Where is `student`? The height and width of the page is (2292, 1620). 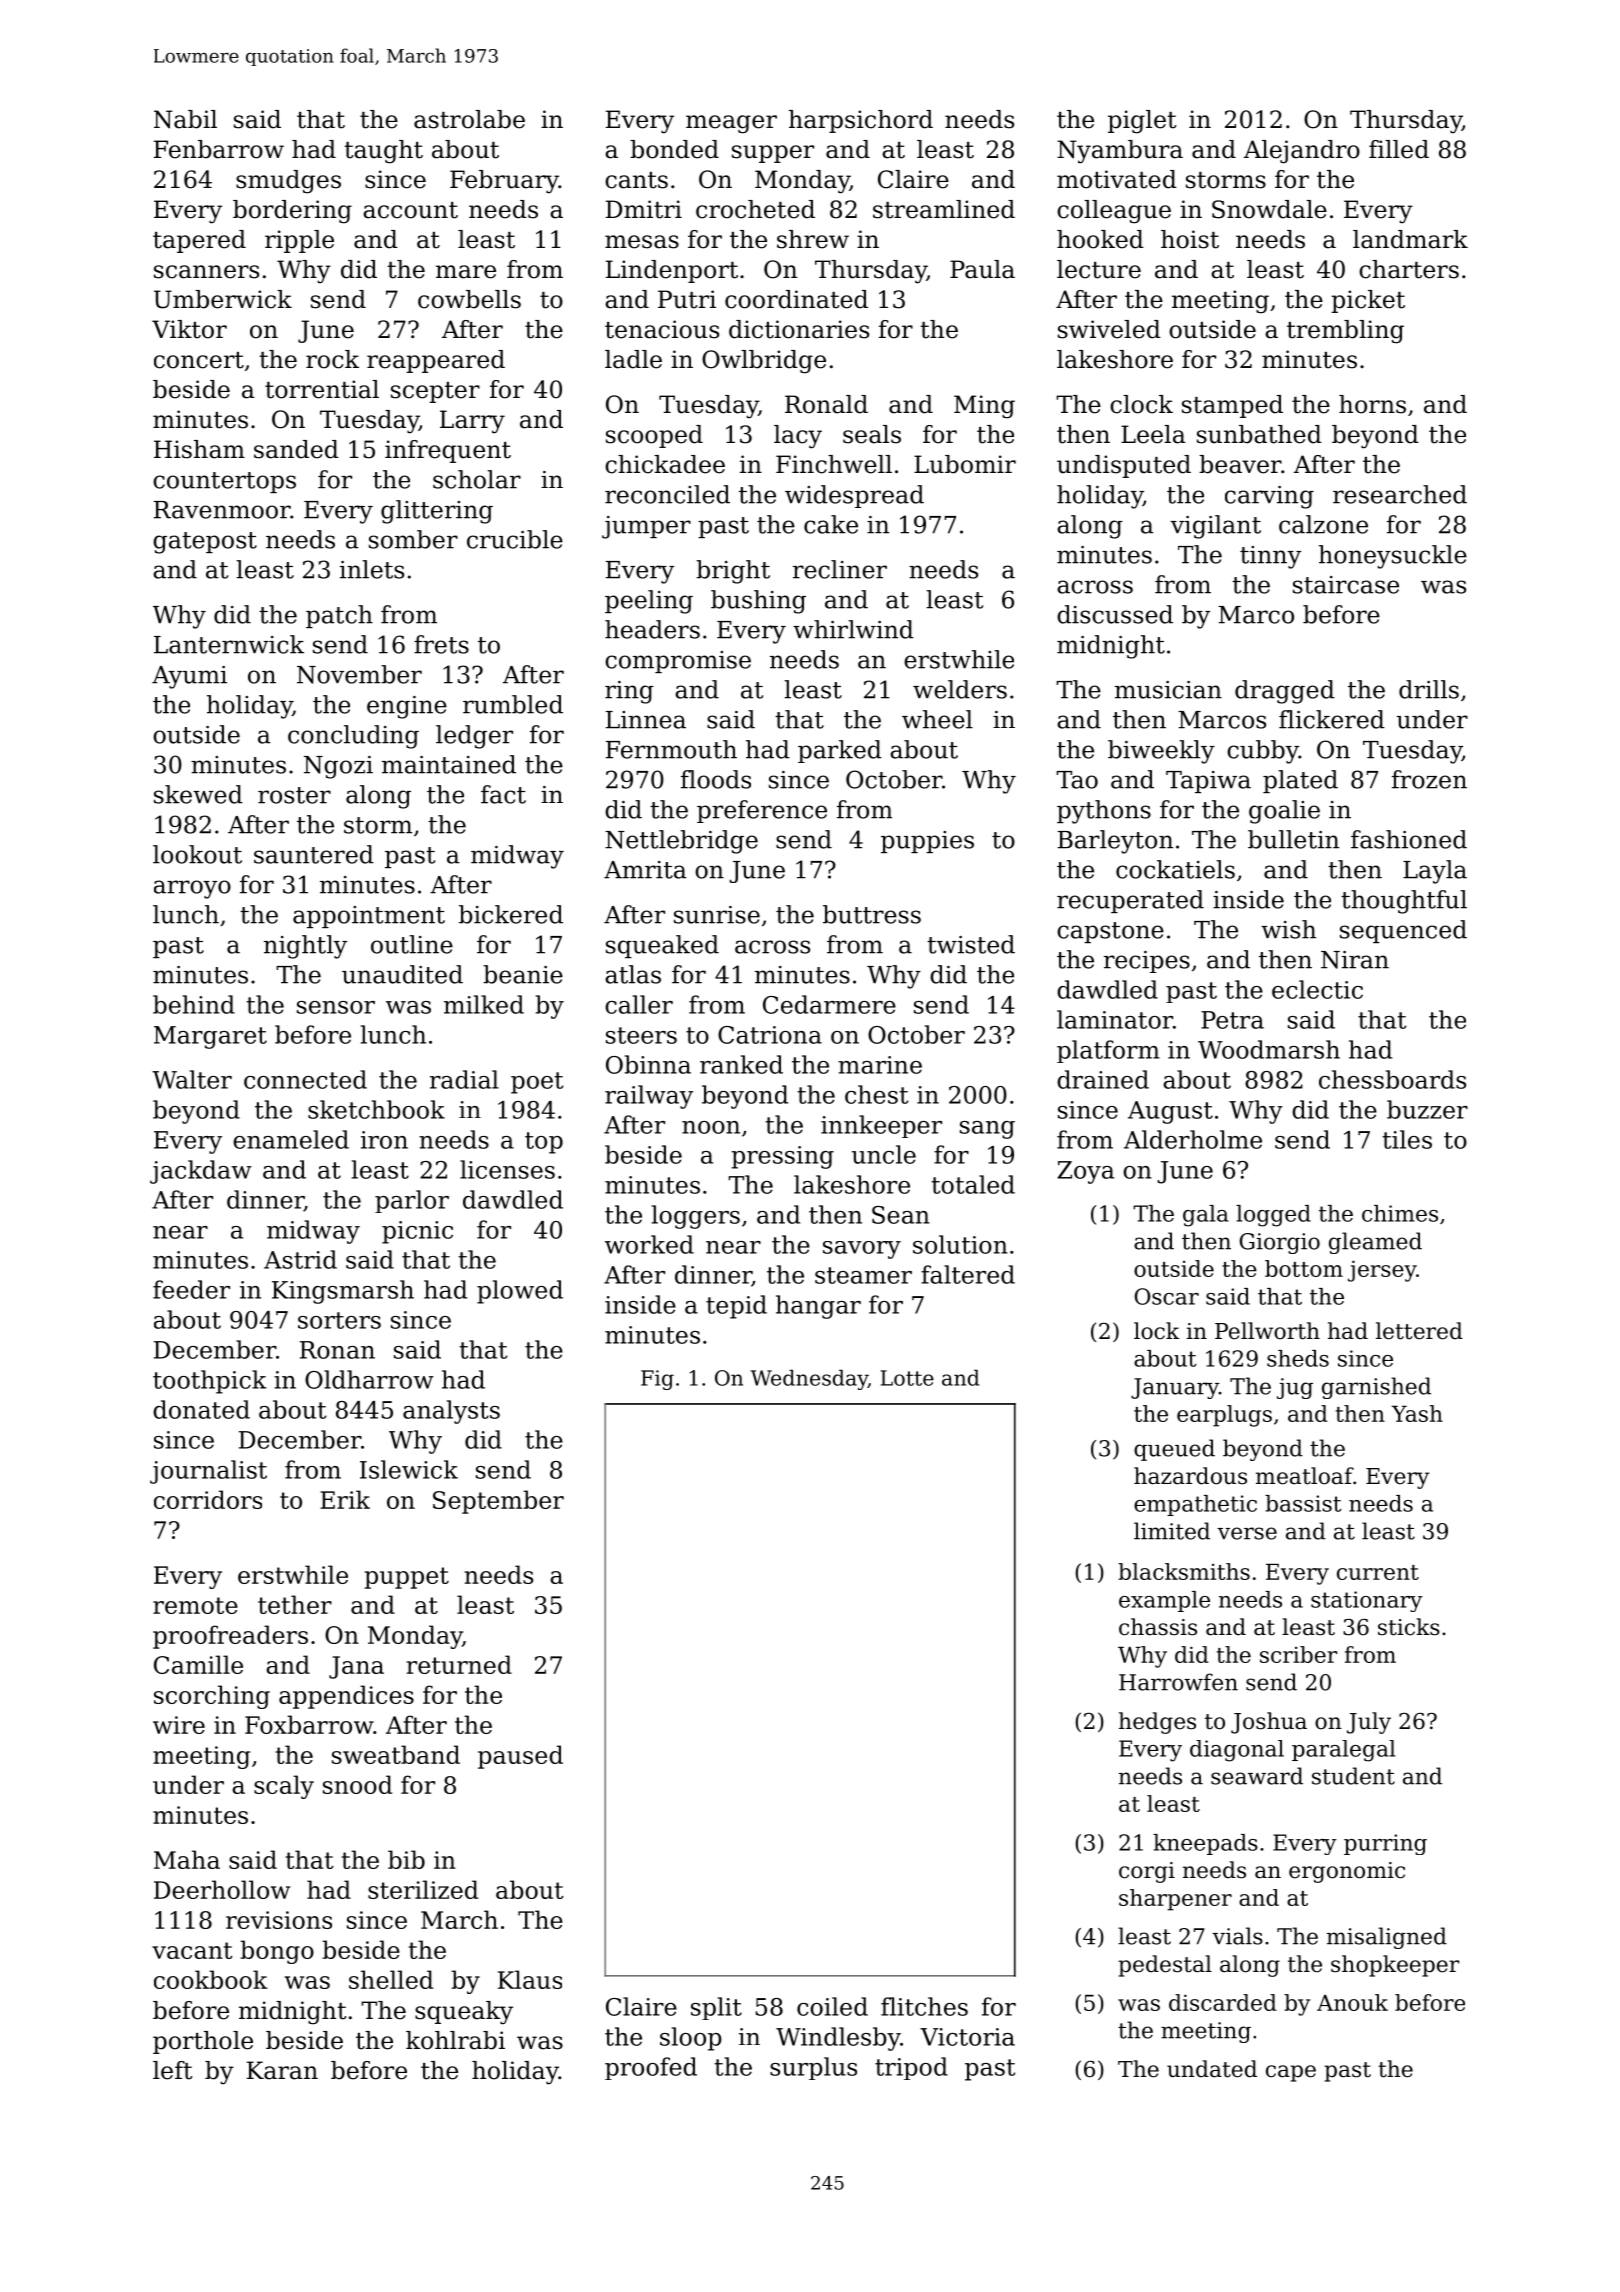
student is located at coordinates (1353, 1776).
